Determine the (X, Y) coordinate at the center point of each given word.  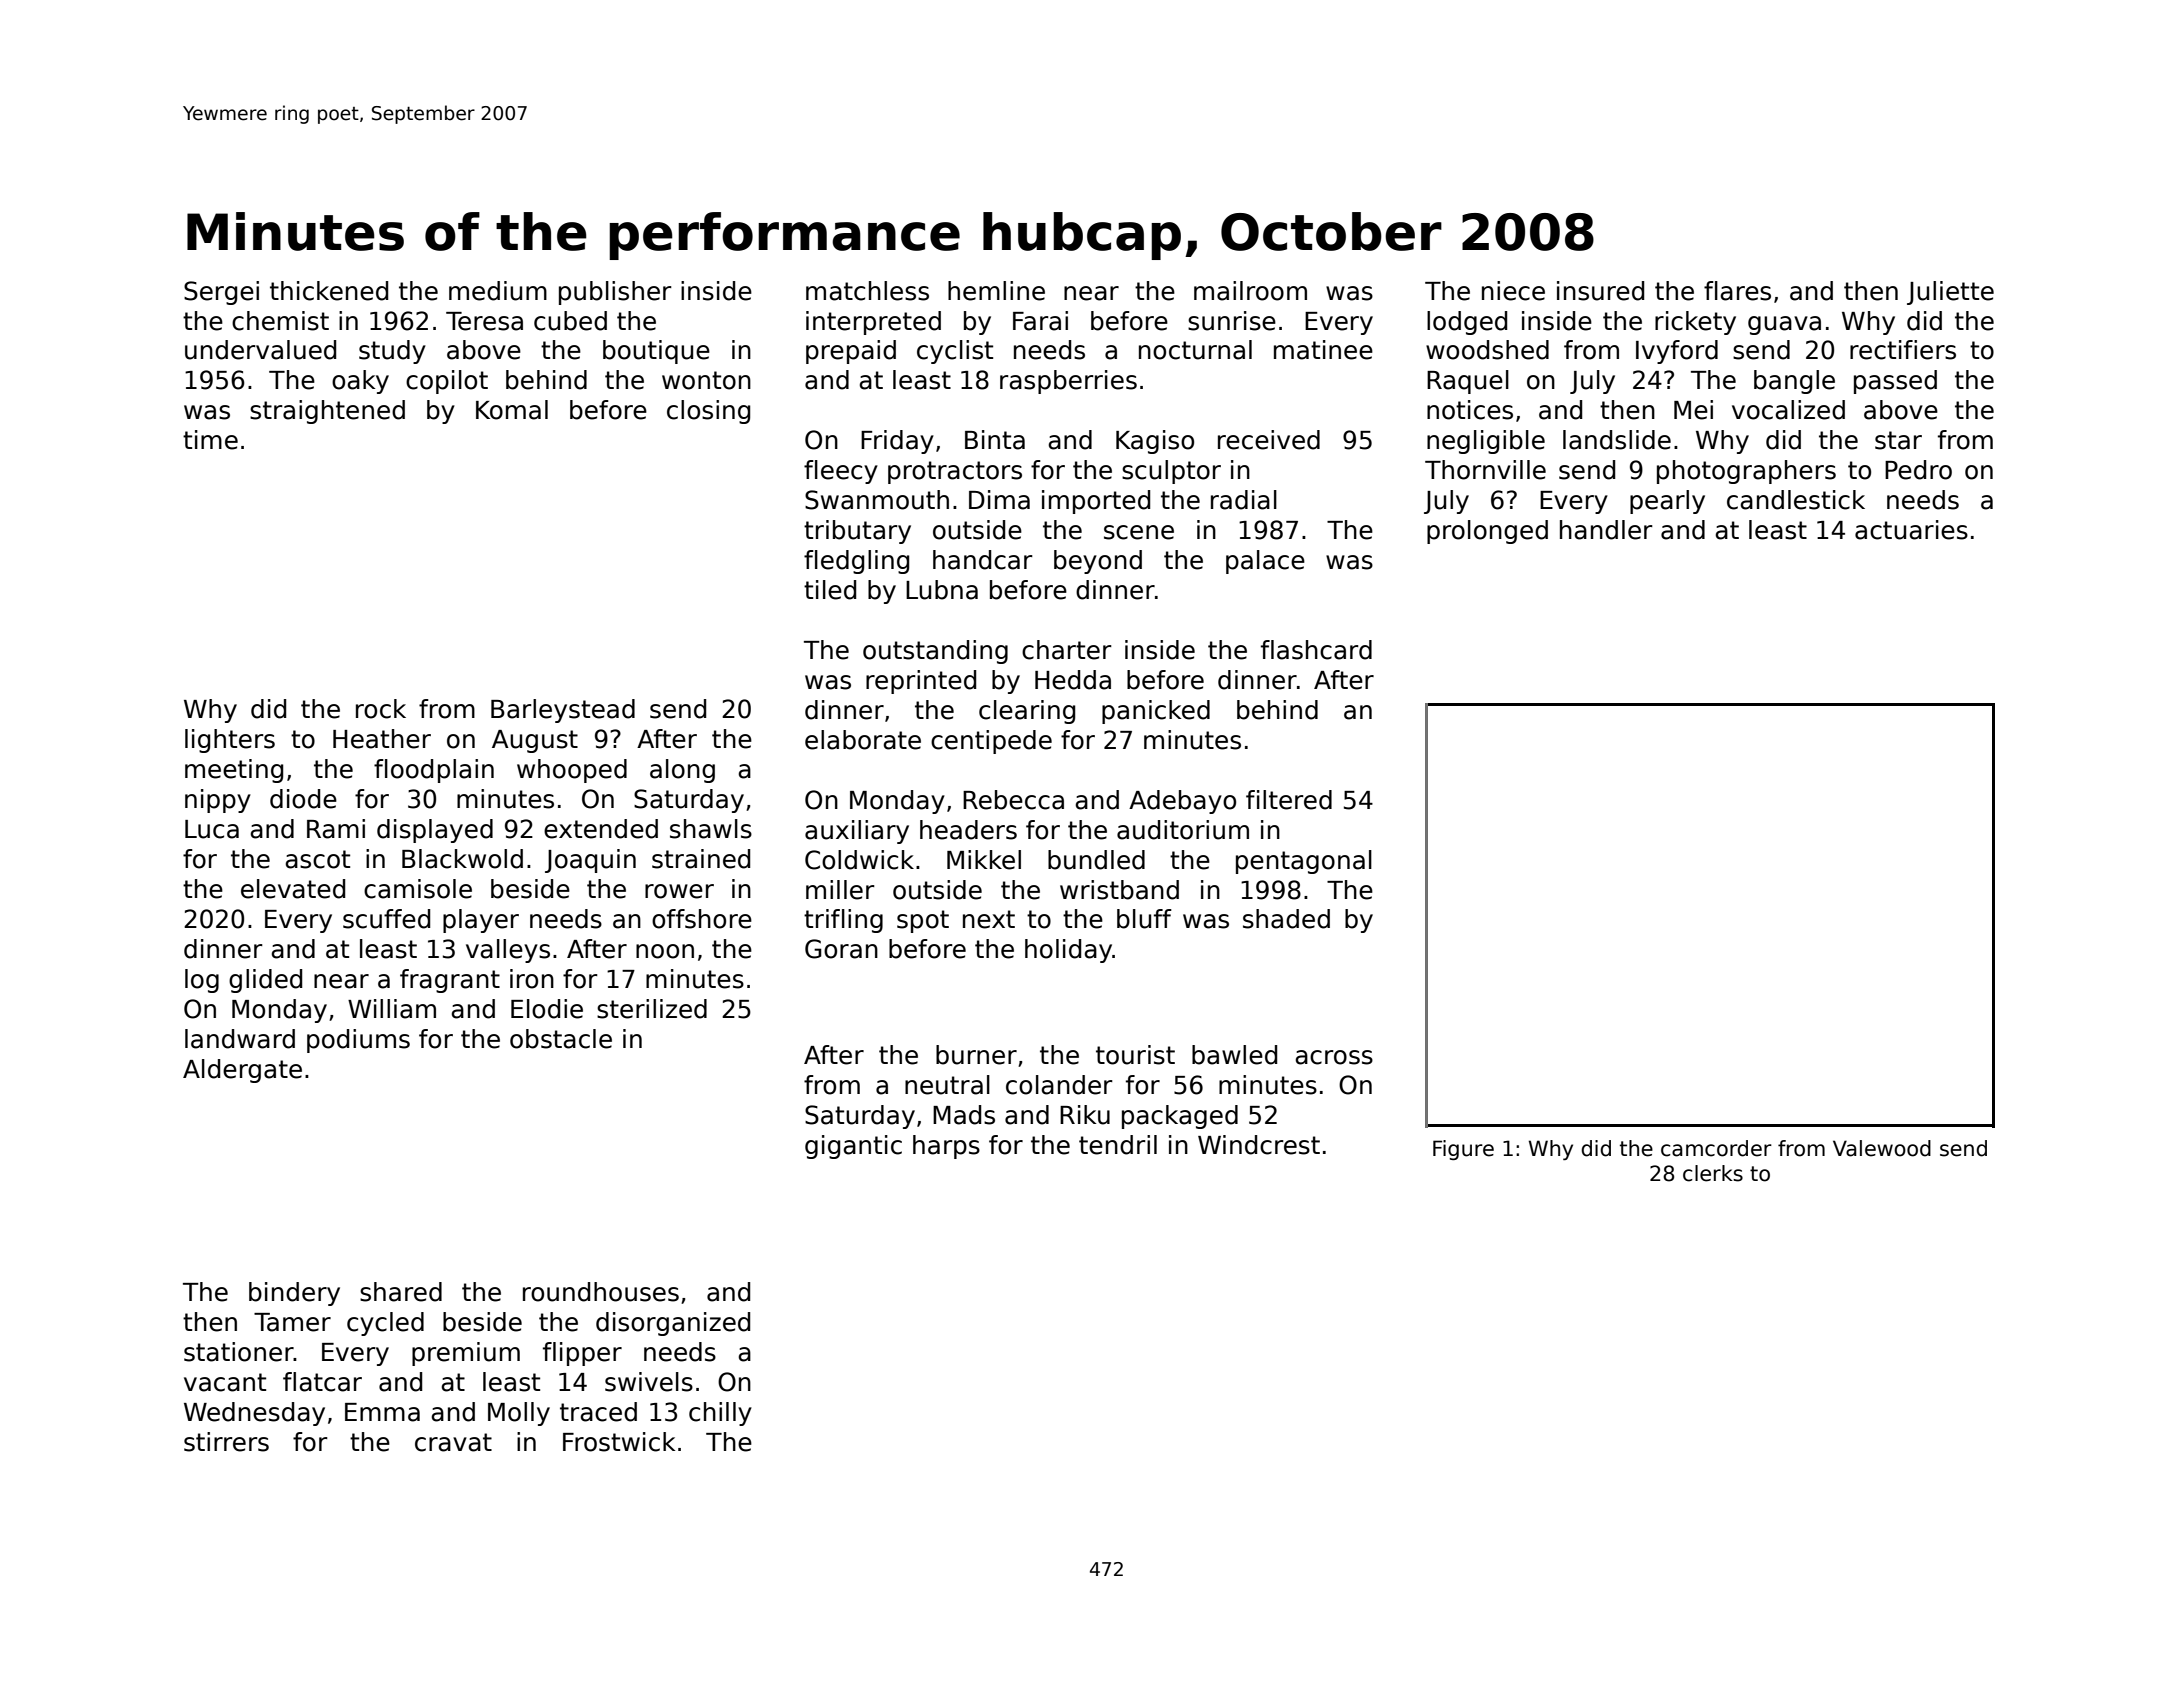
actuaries (1911, 530)
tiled (830, 590)
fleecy (841, 472)
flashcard (1316, 650)
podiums (358, 1041)
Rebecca (1013, 800)
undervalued (260, 350)
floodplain (434, 771)
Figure (1463, 1150)
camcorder (1716, 1148)
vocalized (1788, 410)
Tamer (292, 1322)
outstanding (935, 652)
